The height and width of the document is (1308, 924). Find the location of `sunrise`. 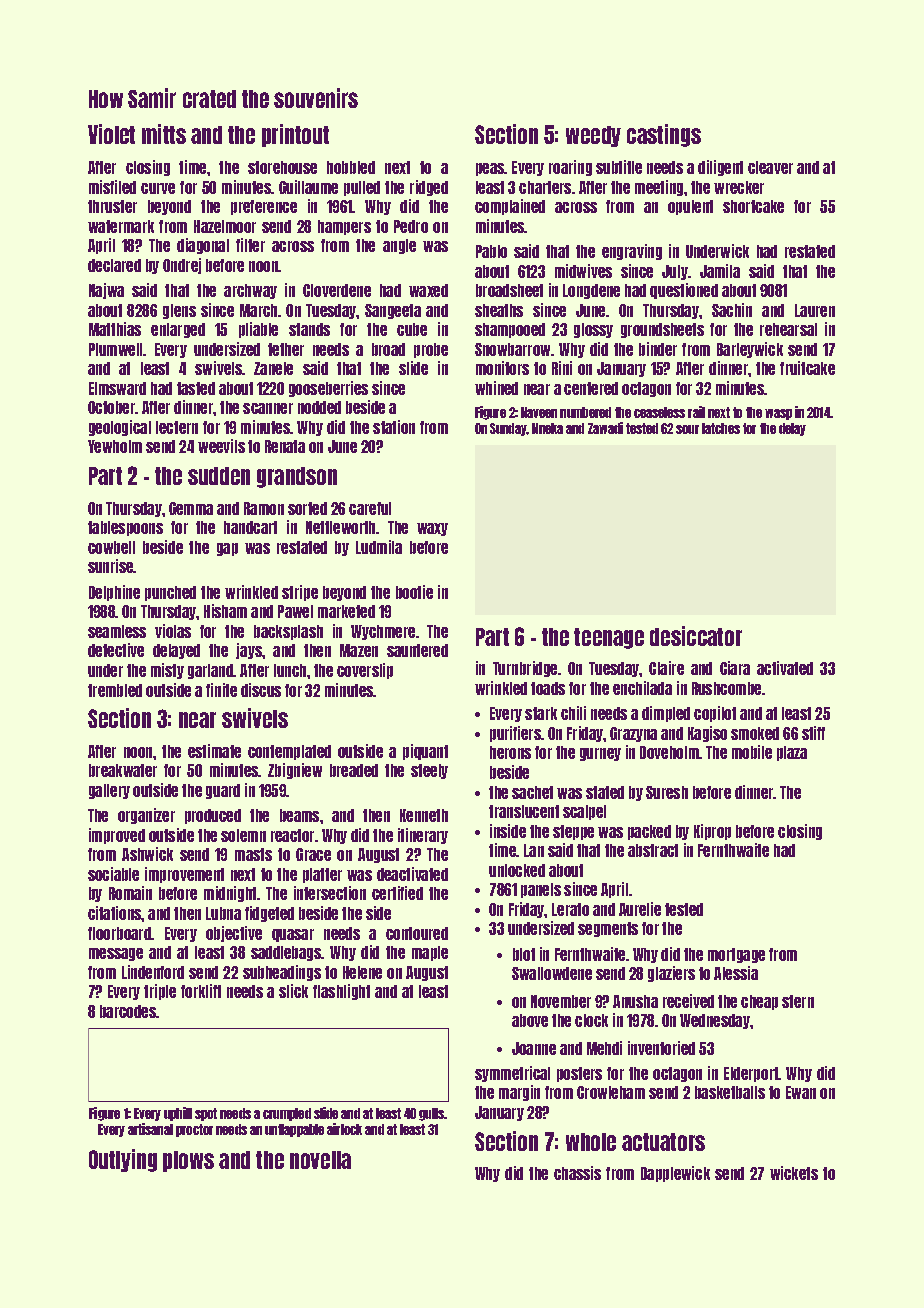

sunrise is located at coordinates (111, 566).
